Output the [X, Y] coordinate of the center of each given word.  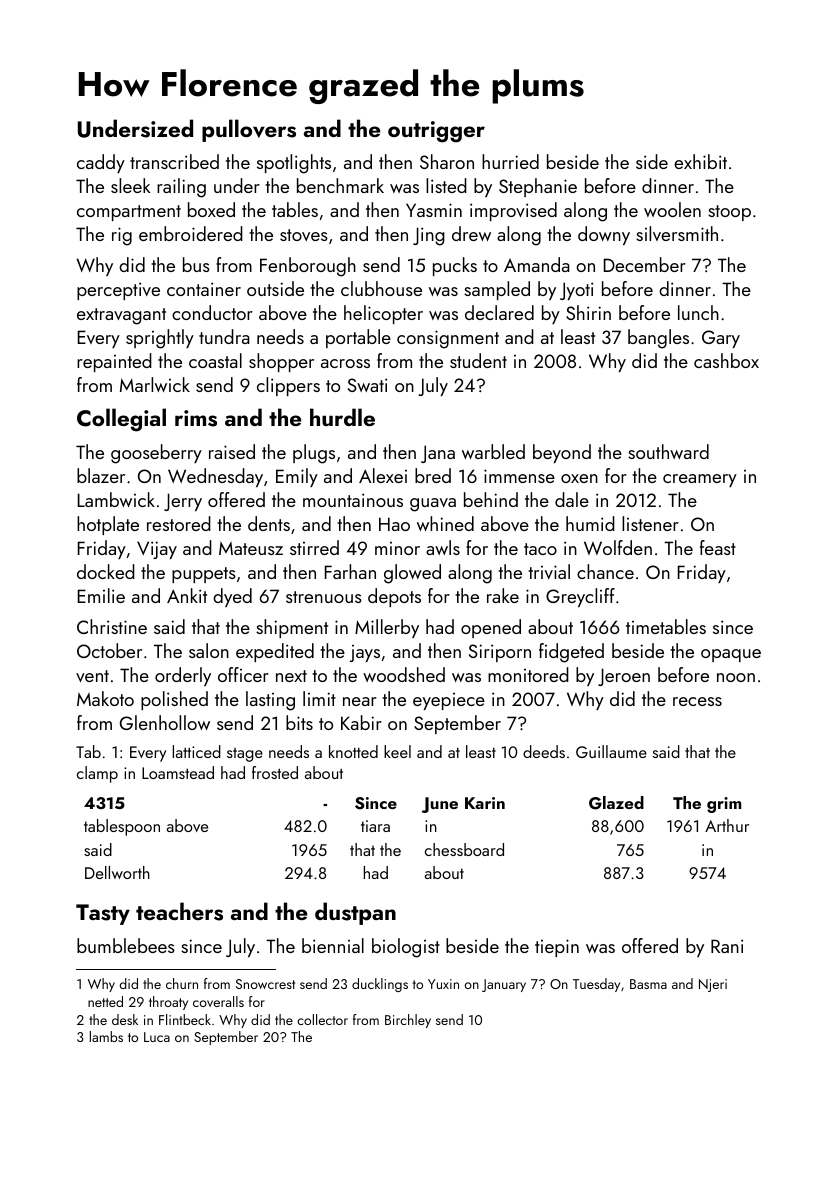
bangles [658, 339]
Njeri [713, 985]
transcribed [174, 161]
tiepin [557, 948]
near [360, 701]
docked [106, 571]
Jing [429, 236]
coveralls [218, 1001]
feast [718, 547]
